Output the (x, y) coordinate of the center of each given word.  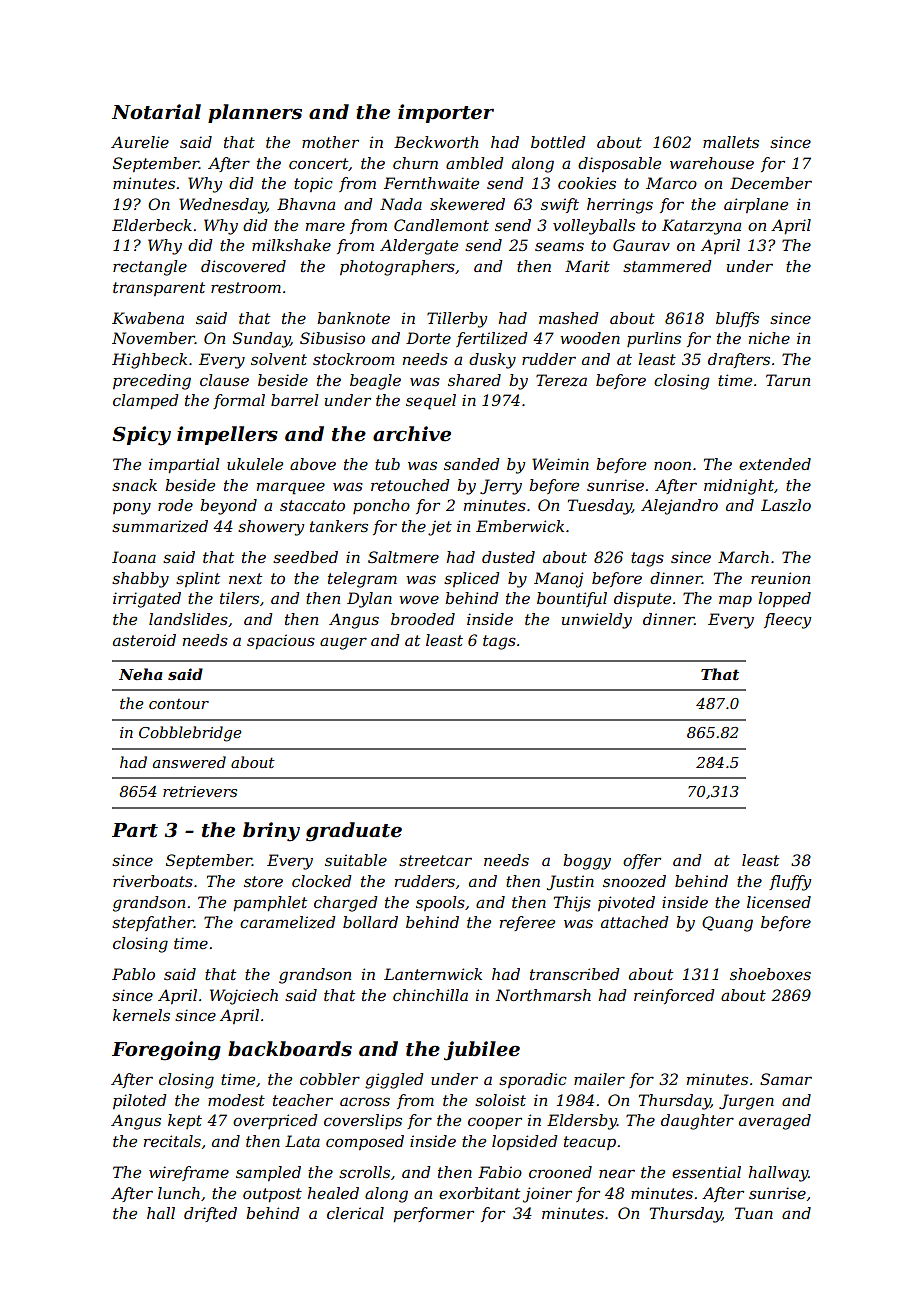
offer (642, 861)
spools (440, 903)
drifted (210, 1214)
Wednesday (223, 206)
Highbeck (149, 361)
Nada (401, 204)
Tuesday (600, 507)
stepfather (153, 923)
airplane (756, 205)
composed (365, 1142)
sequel (431, 402)
